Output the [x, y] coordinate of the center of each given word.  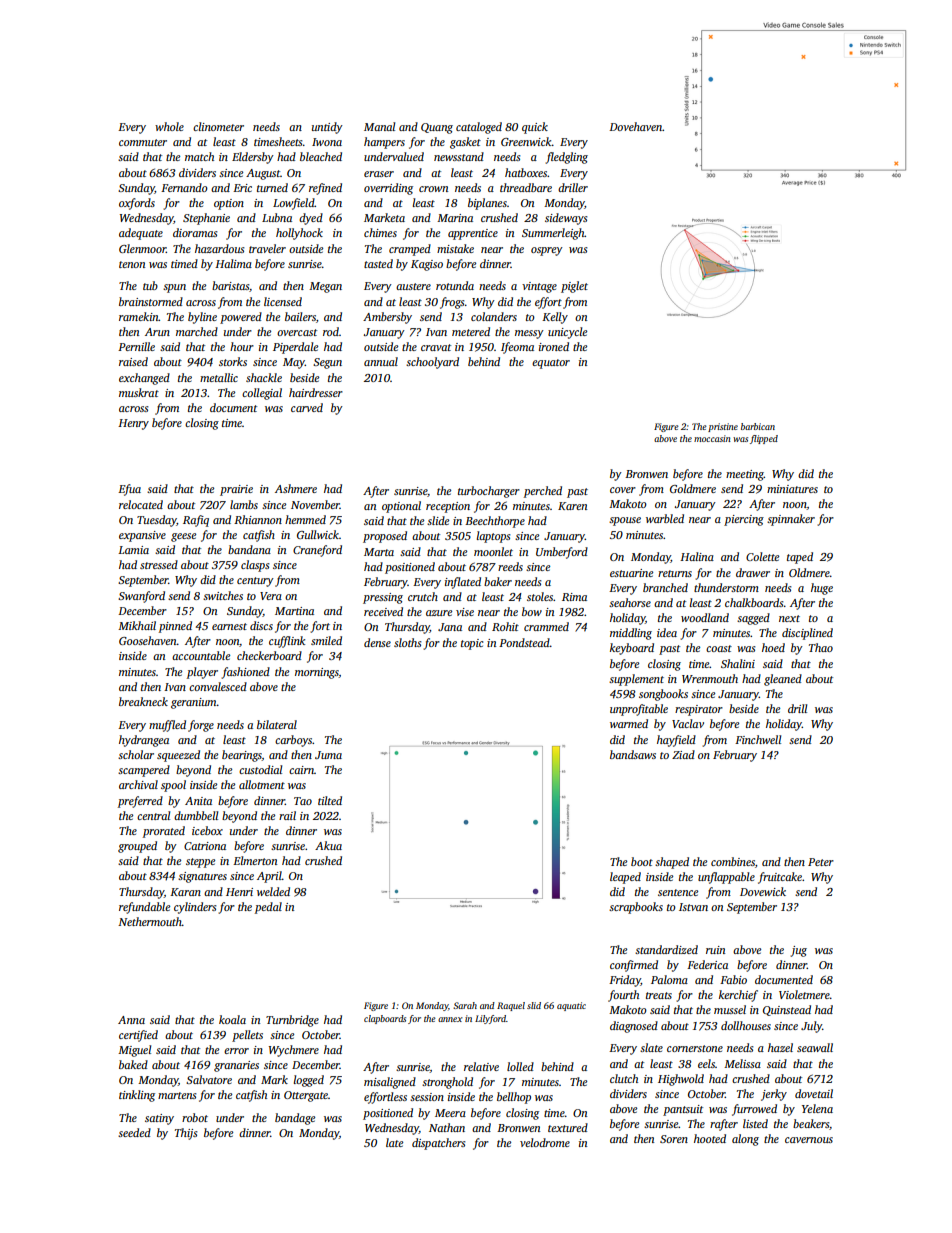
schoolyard [432, 363]
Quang [437, 128]
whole [169, 126]
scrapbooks [636, 908]
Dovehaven [636, 126]
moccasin [712, 438]
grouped [137, 847]
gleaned [783, 680]
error [236, 1051]
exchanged [144, 379]
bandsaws [633, 754]
